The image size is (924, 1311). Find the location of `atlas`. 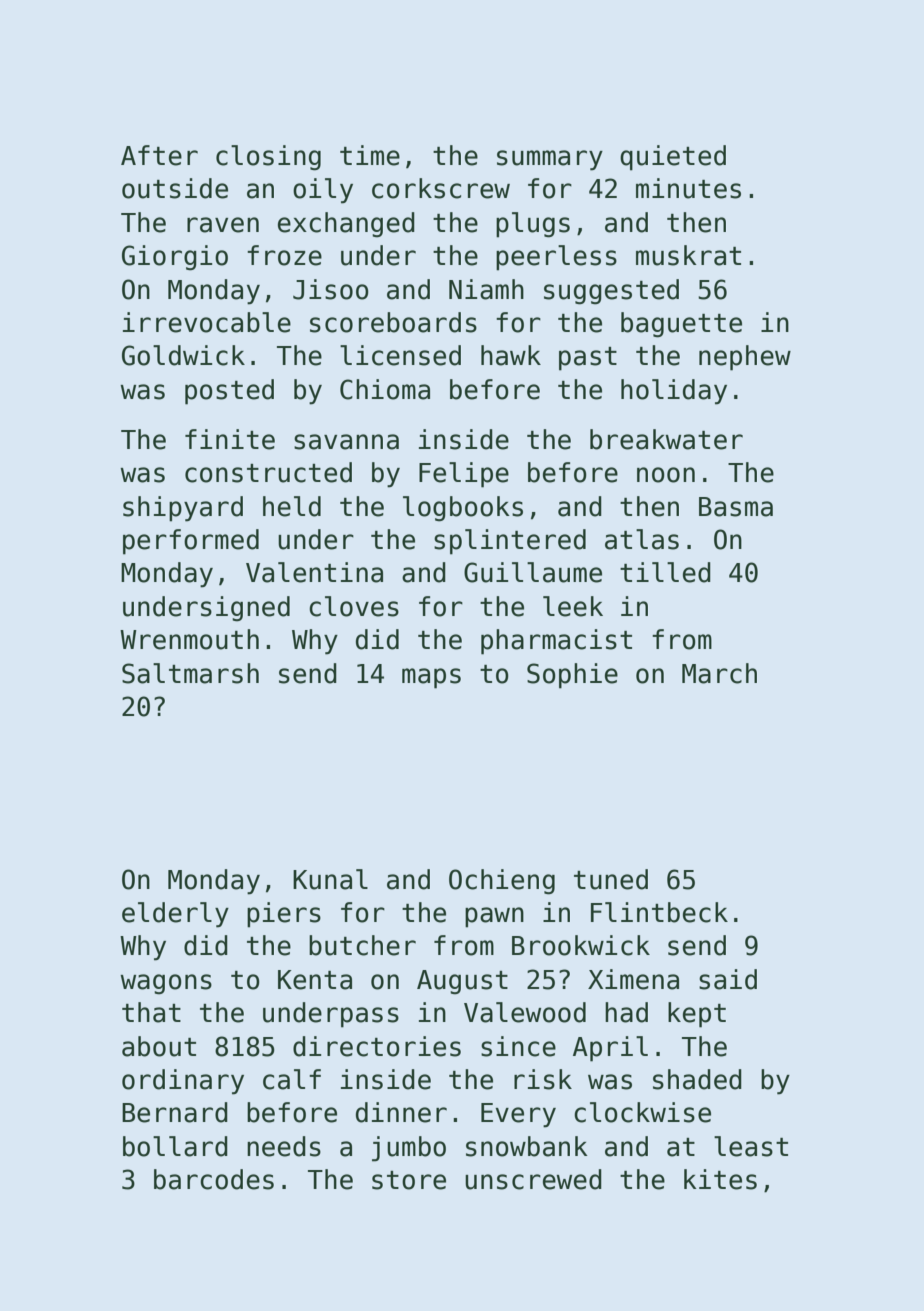

atlas is located at coordinates (642, 539).
